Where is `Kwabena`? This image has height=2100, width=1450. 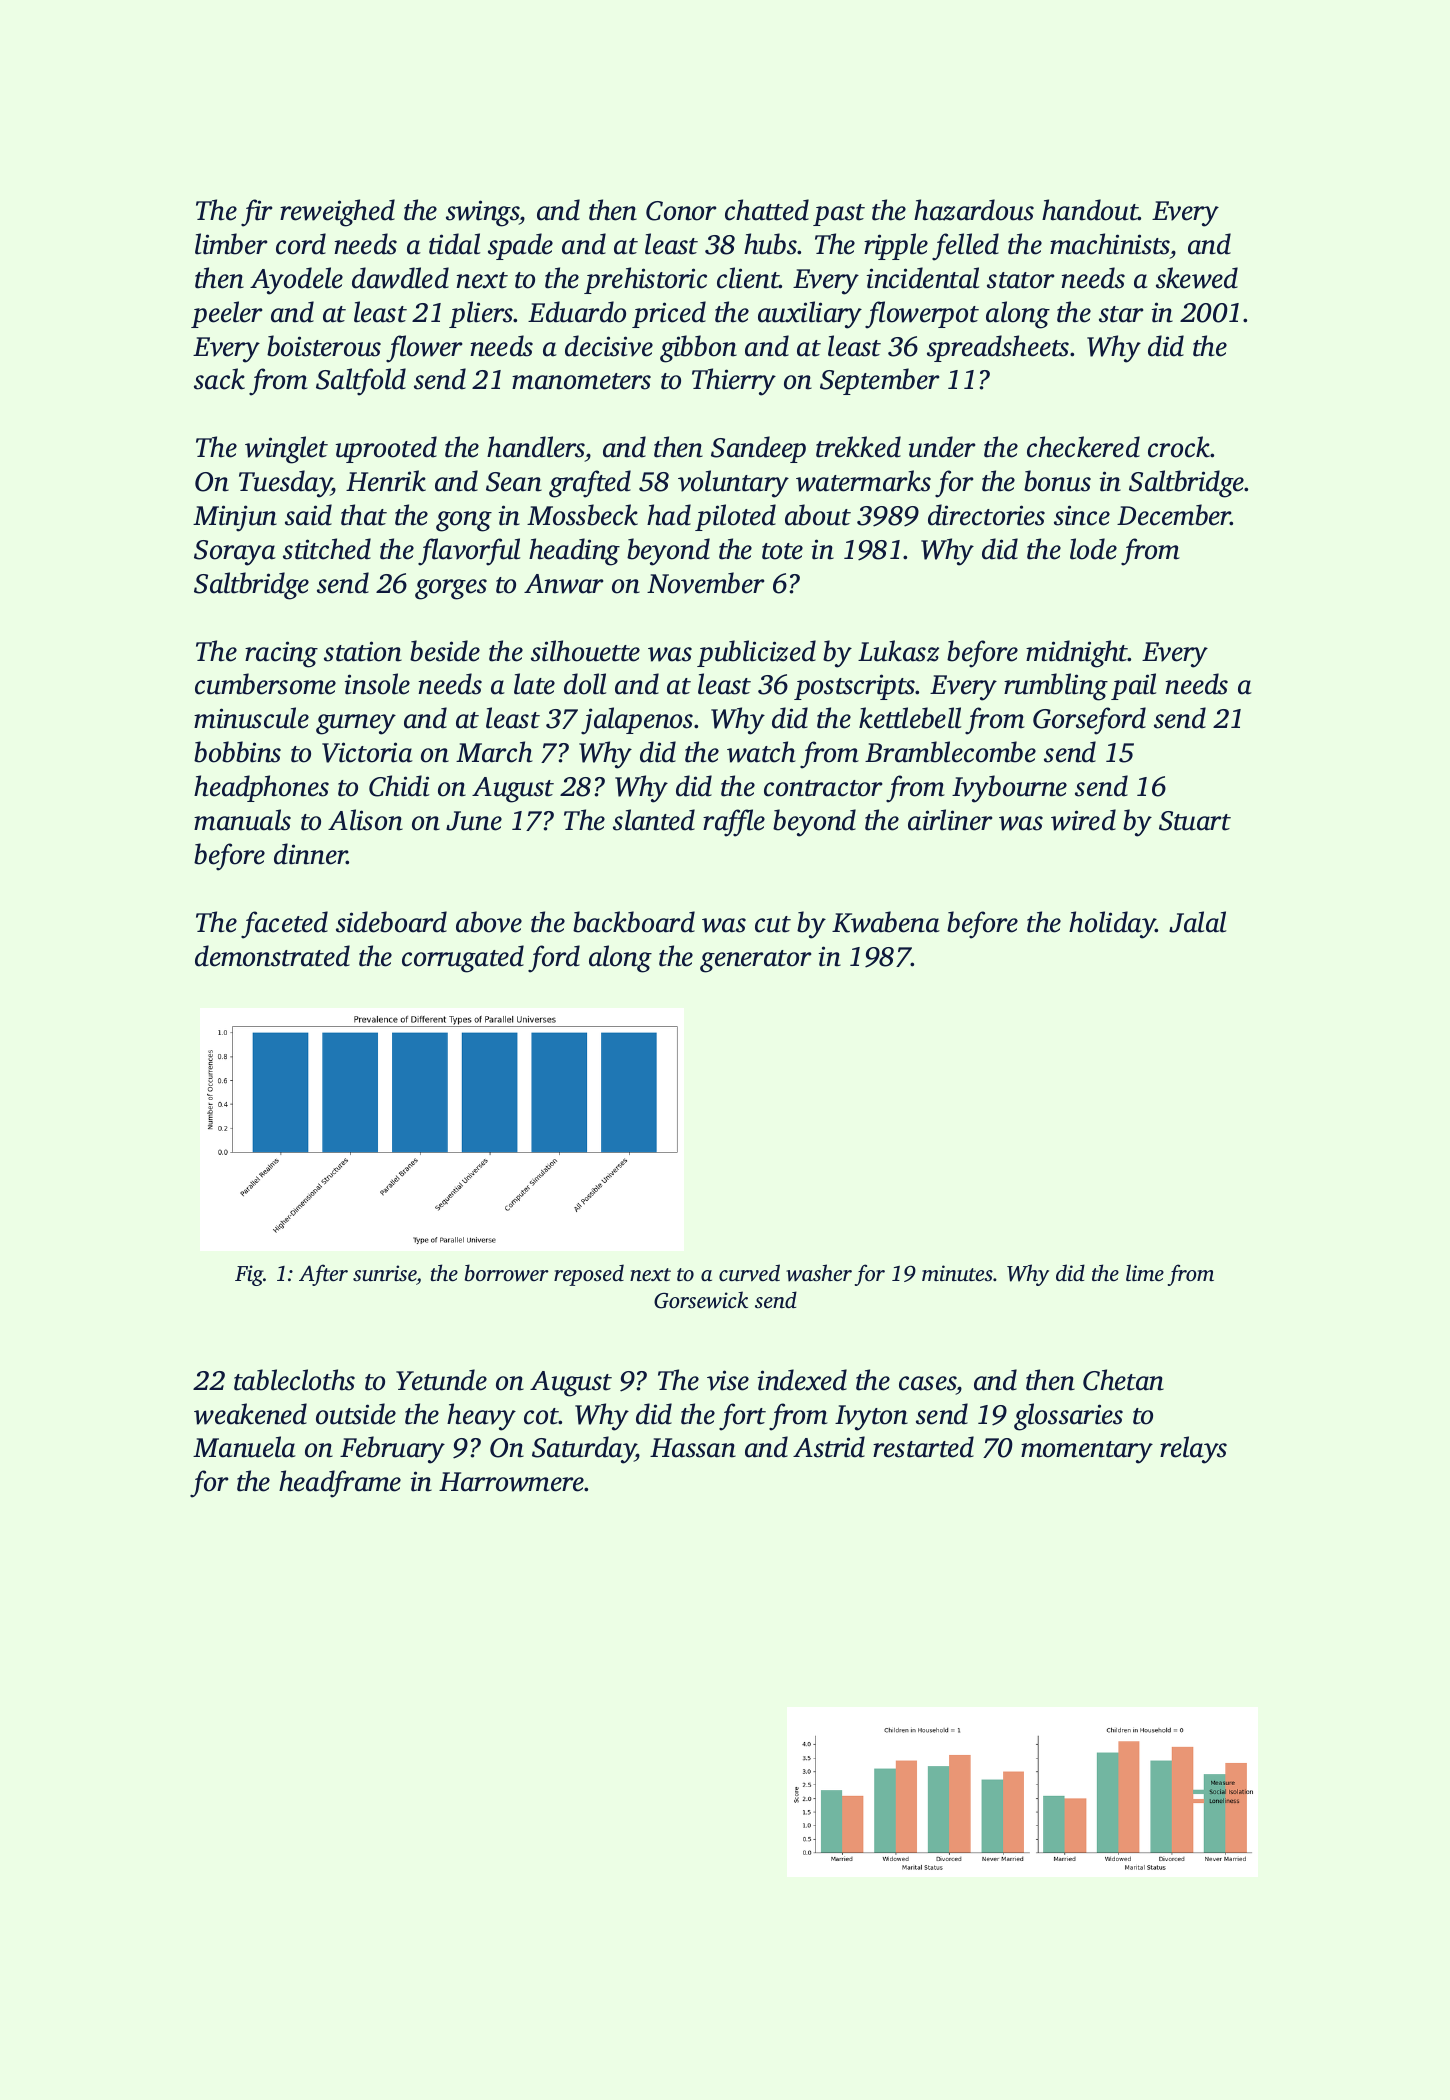 Kwabena is located at coordinates (886, 922).
